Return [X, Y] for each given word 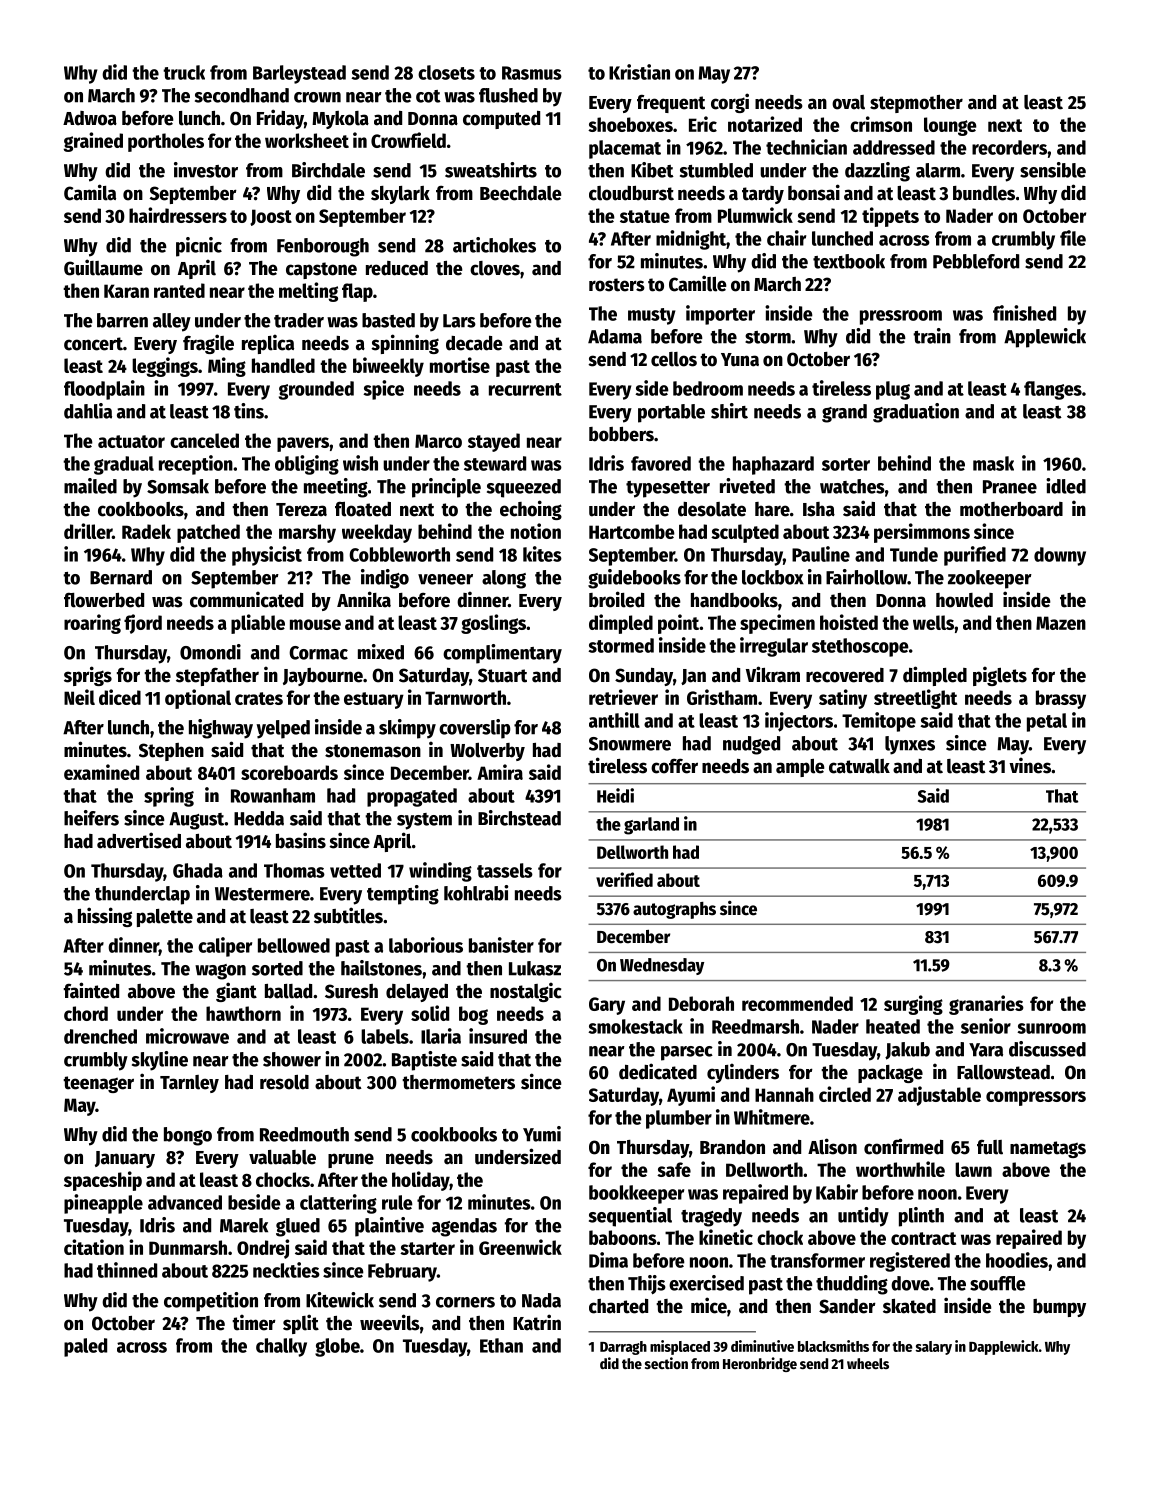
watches [852, 486]
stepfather [217, 676]
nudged [751, 745]
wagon [220, 972]
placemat [625, 149]
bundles [984, 193]
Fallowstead [1003, 1072]
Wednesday [662, 966]
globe [337, 1347]
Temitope [879, 722]
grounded [316, 390]
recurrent [525, 389]
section [666, 1363]
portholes [166, 142]
